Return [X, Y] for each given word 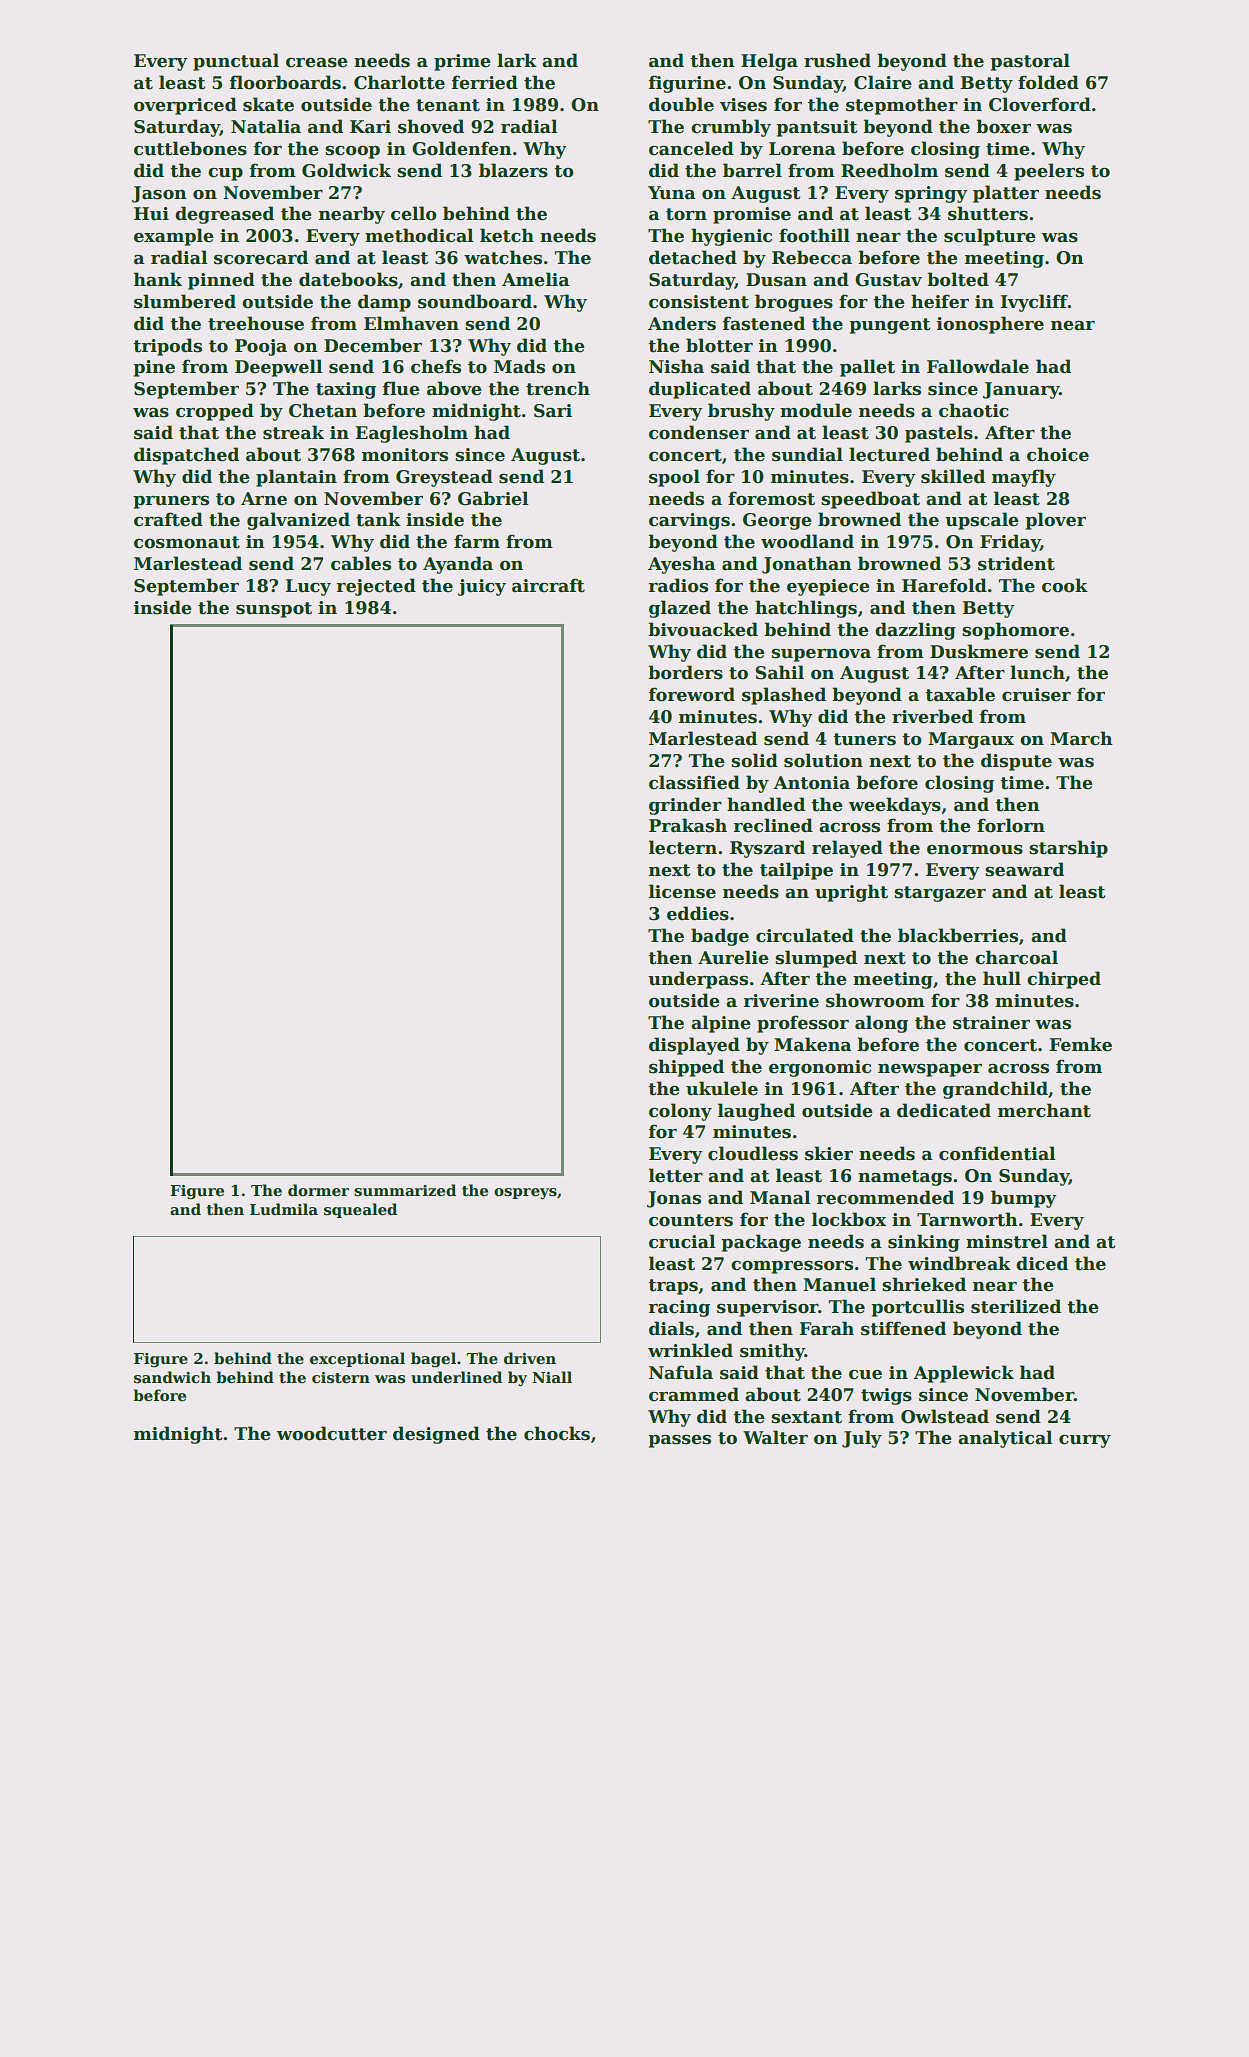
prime [462, 62]
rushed [837, 60]
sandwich [172, 1377]
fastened [764, 323]
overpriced [185, 106]
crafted [168, 519]
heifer [940, 301]
